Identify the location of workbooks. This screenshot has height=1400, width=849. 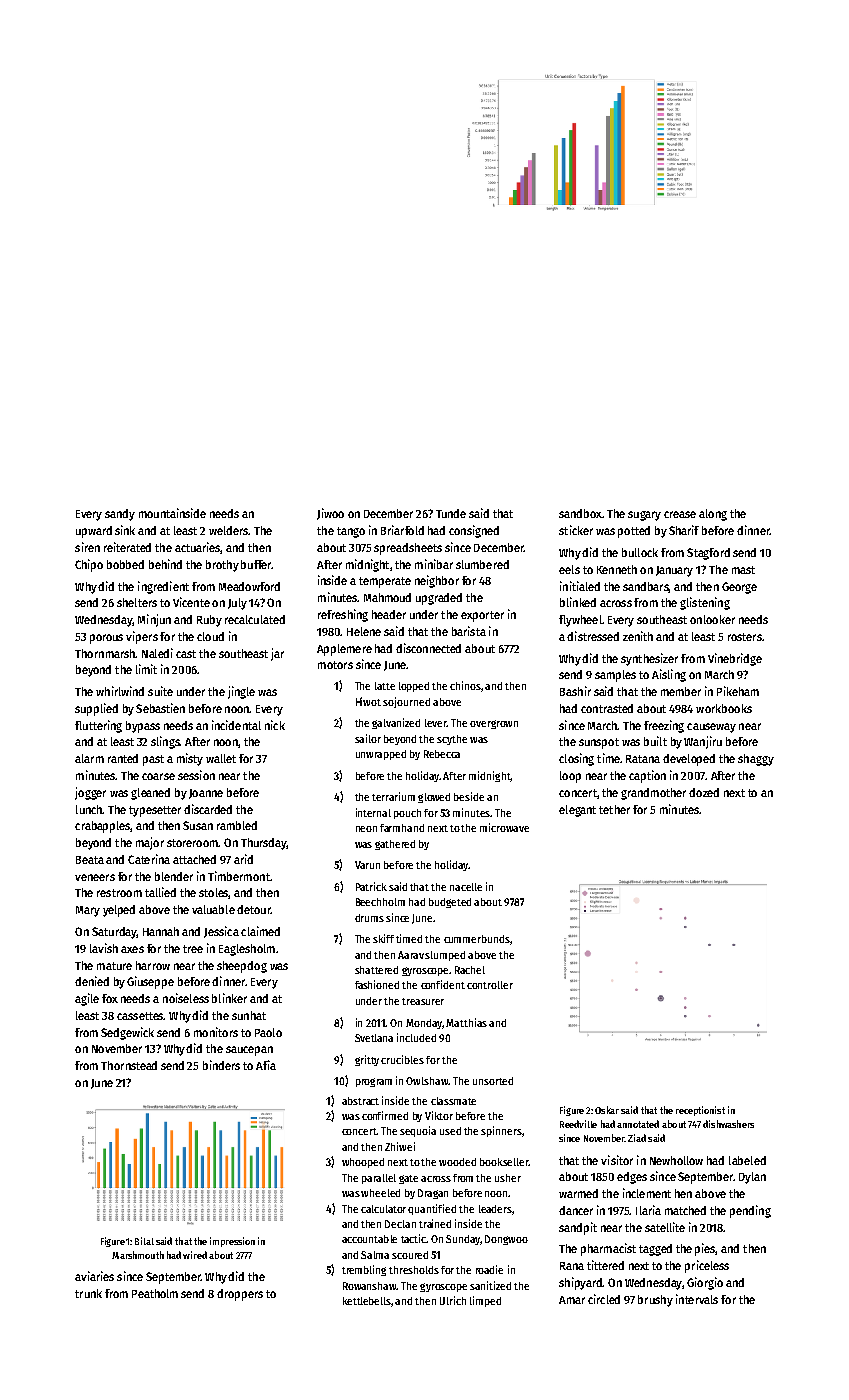
(724, 708).
